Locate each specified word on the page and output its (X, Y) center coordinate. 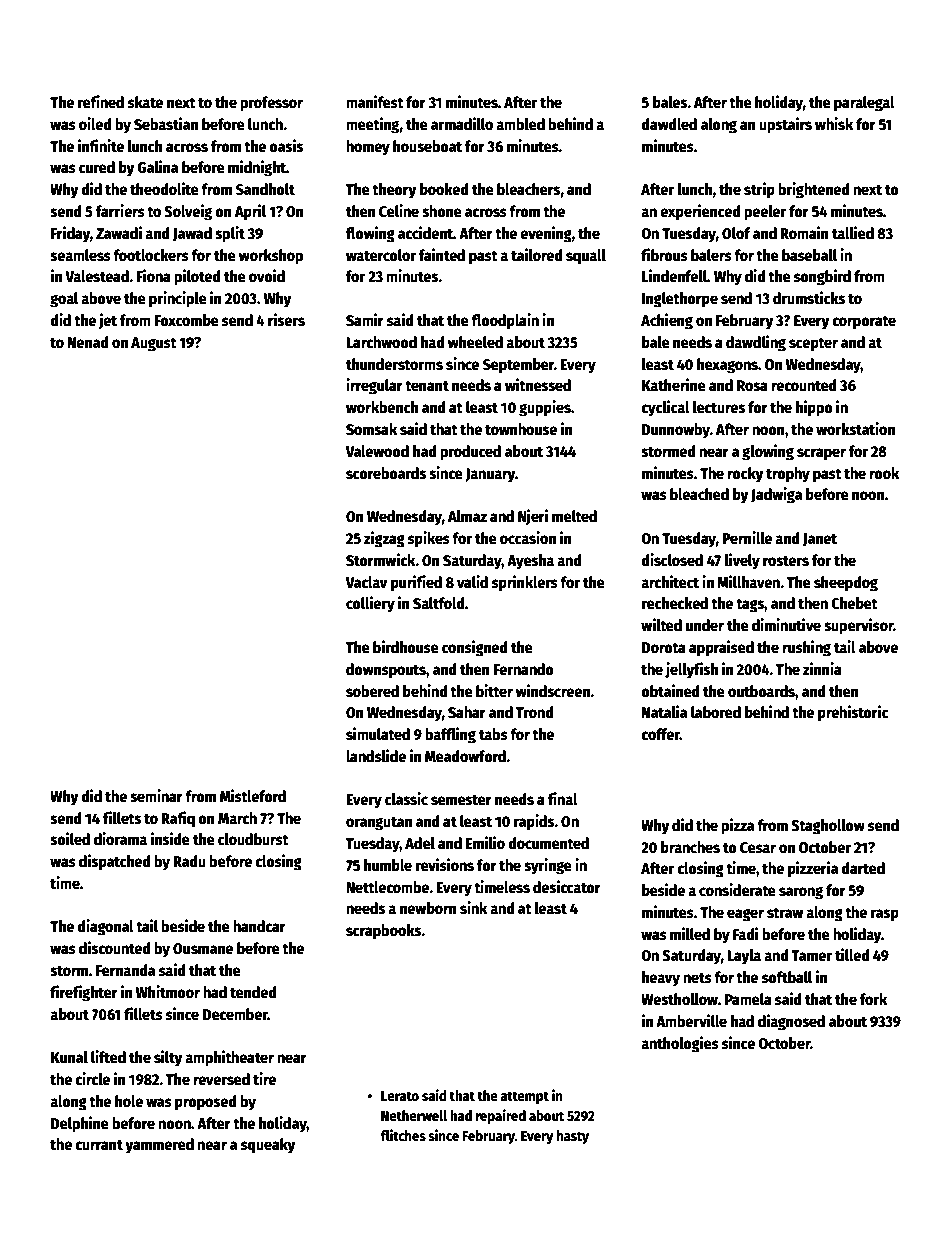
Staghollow (828, 827)
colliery (370, 604)
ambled (520, 124)
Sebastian (166, 123)
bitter (494, 690)
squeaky (268, 1146)
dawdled (669, 124)
